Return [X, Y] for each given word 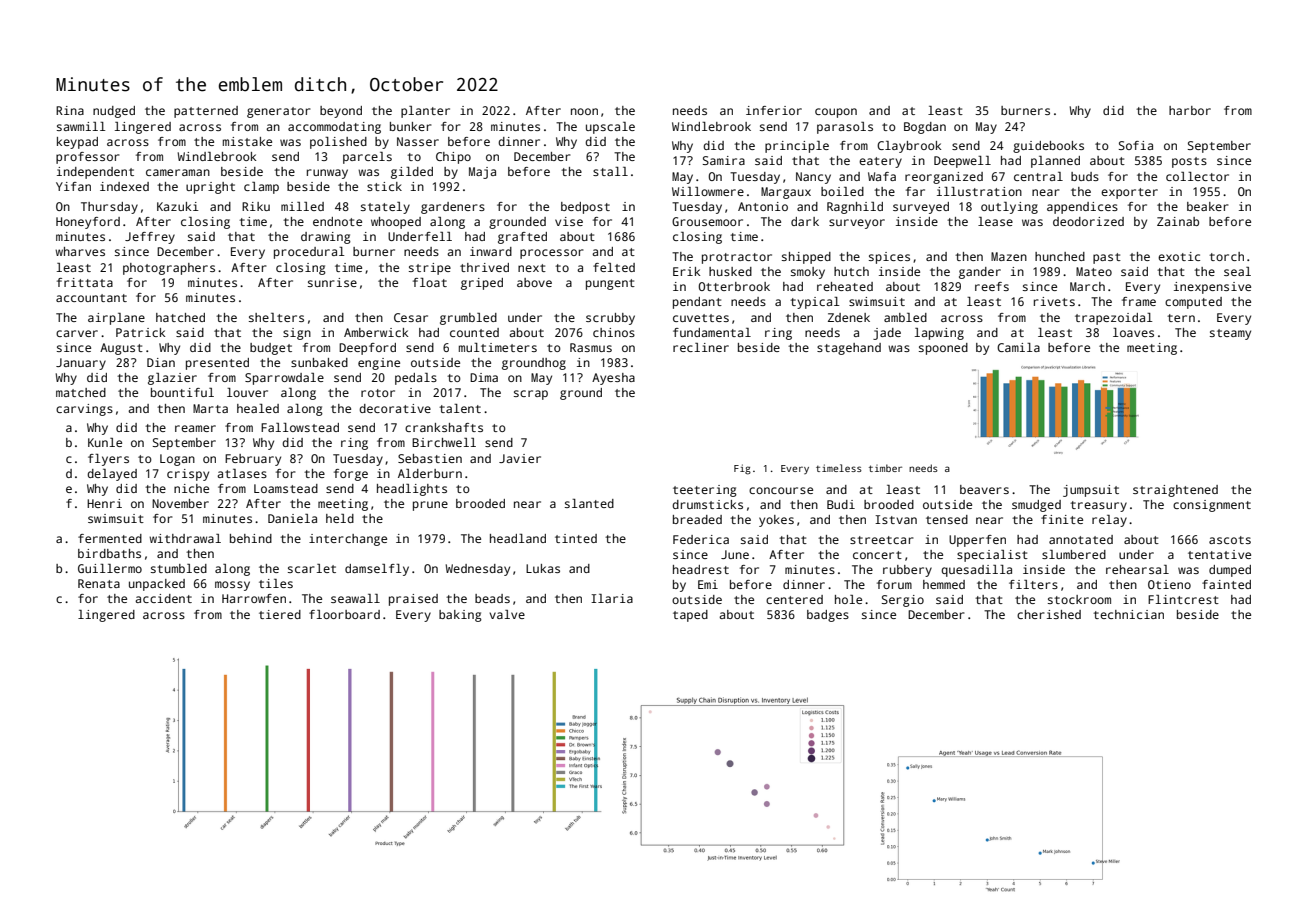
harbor [1190, 110]
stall [610, 171]
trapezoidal [1113, 319]
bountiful [182, 392]
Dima [484, 377]
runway [327, 174]
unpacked [157, 585]
